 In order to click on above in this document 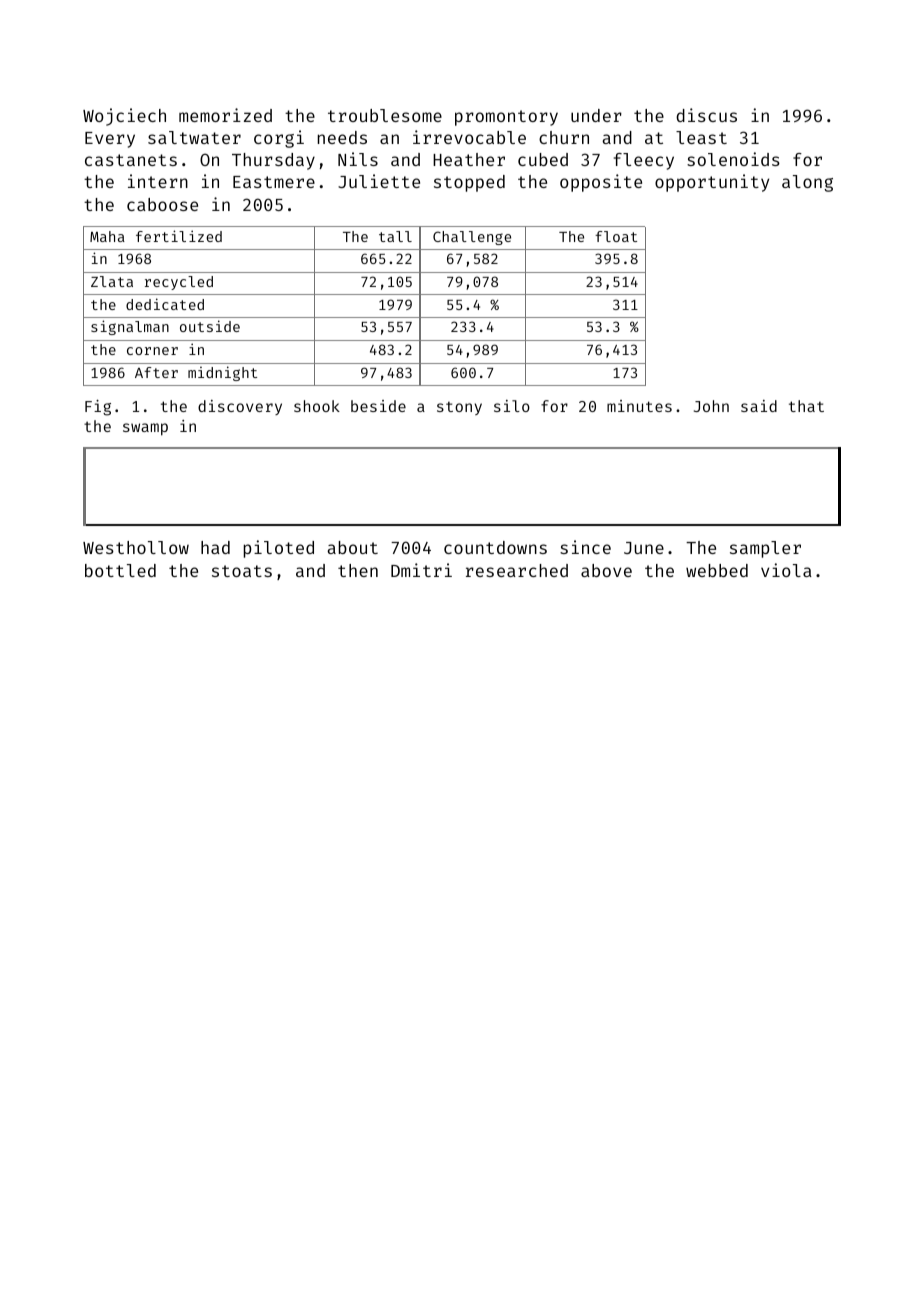, I will do `click(606, 570)`.
